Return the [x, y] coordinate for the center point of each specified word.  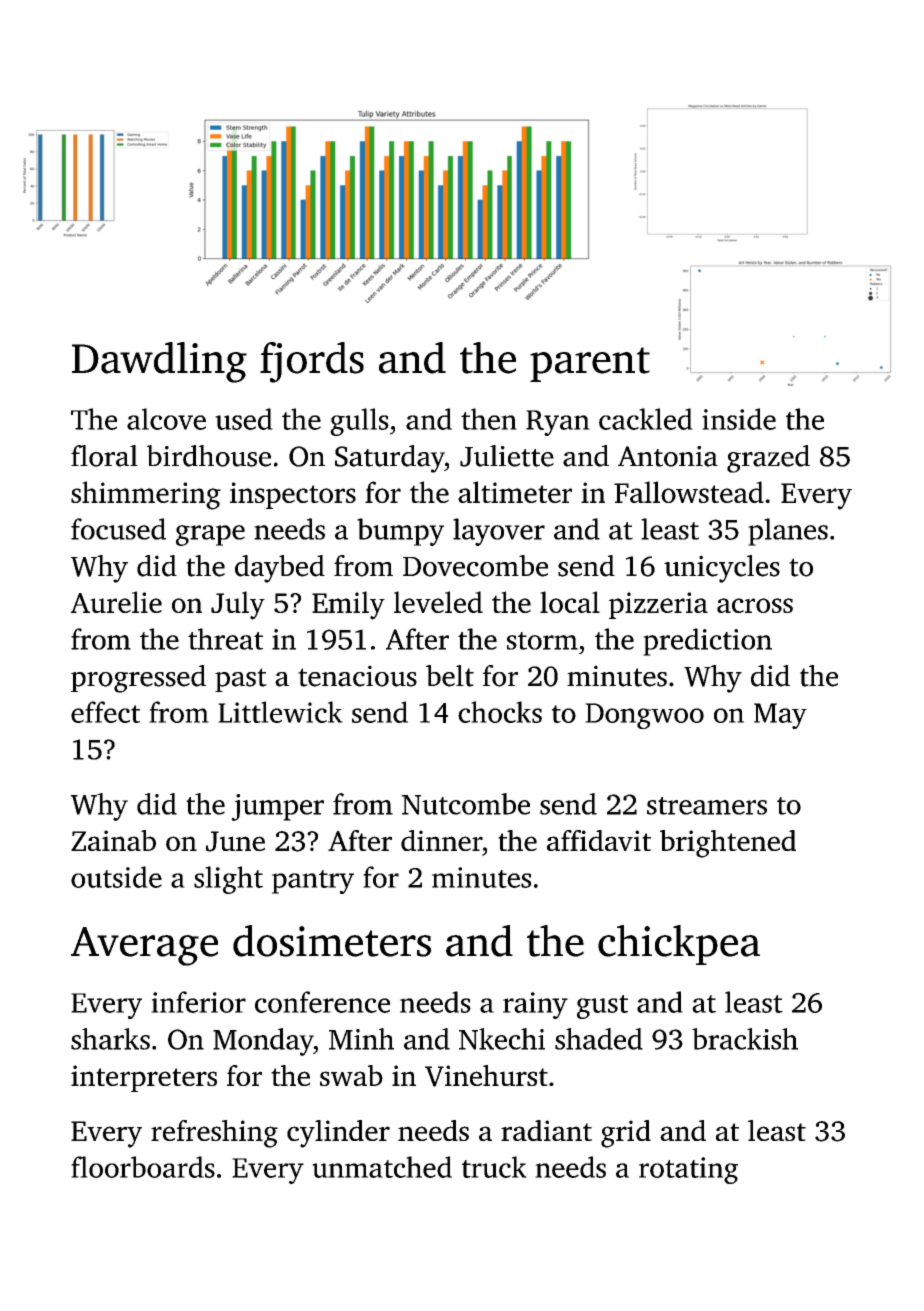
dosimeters [332, 941]
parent [590, 364]
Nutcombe [466, 804]
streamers [707, 806]
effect [105, 712]
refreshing [214, 1134]
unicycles [722, 569]
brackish [745, 1039]
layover [499, 532]
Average [144, 946]
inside [739, 419]
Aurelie [116, 602]
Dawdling [159, 362]
